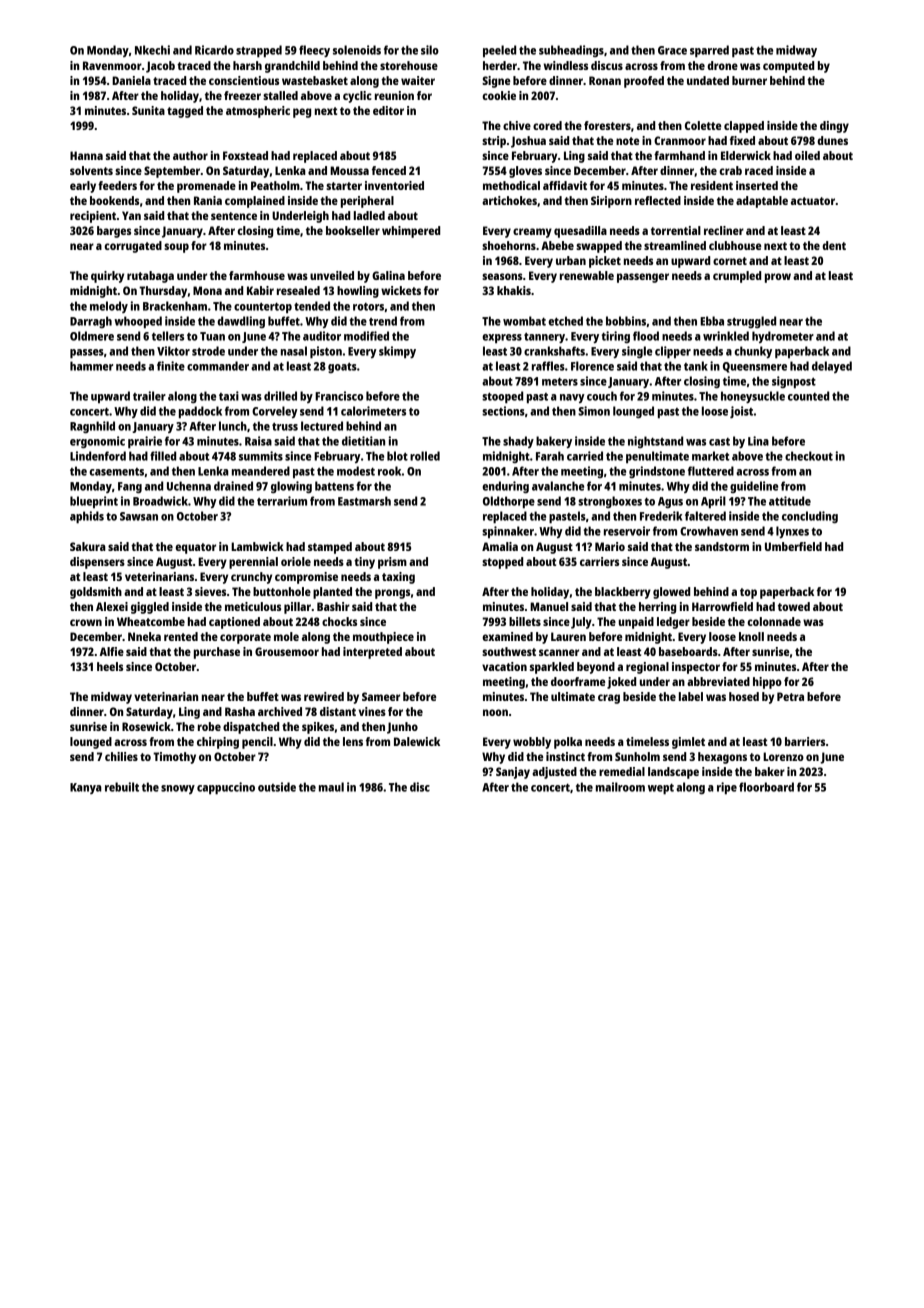 This screenshot has width=924, height=1308. Describe the element at coordinates (206, 187) in the screenshot. I see `promenade` at that location.
